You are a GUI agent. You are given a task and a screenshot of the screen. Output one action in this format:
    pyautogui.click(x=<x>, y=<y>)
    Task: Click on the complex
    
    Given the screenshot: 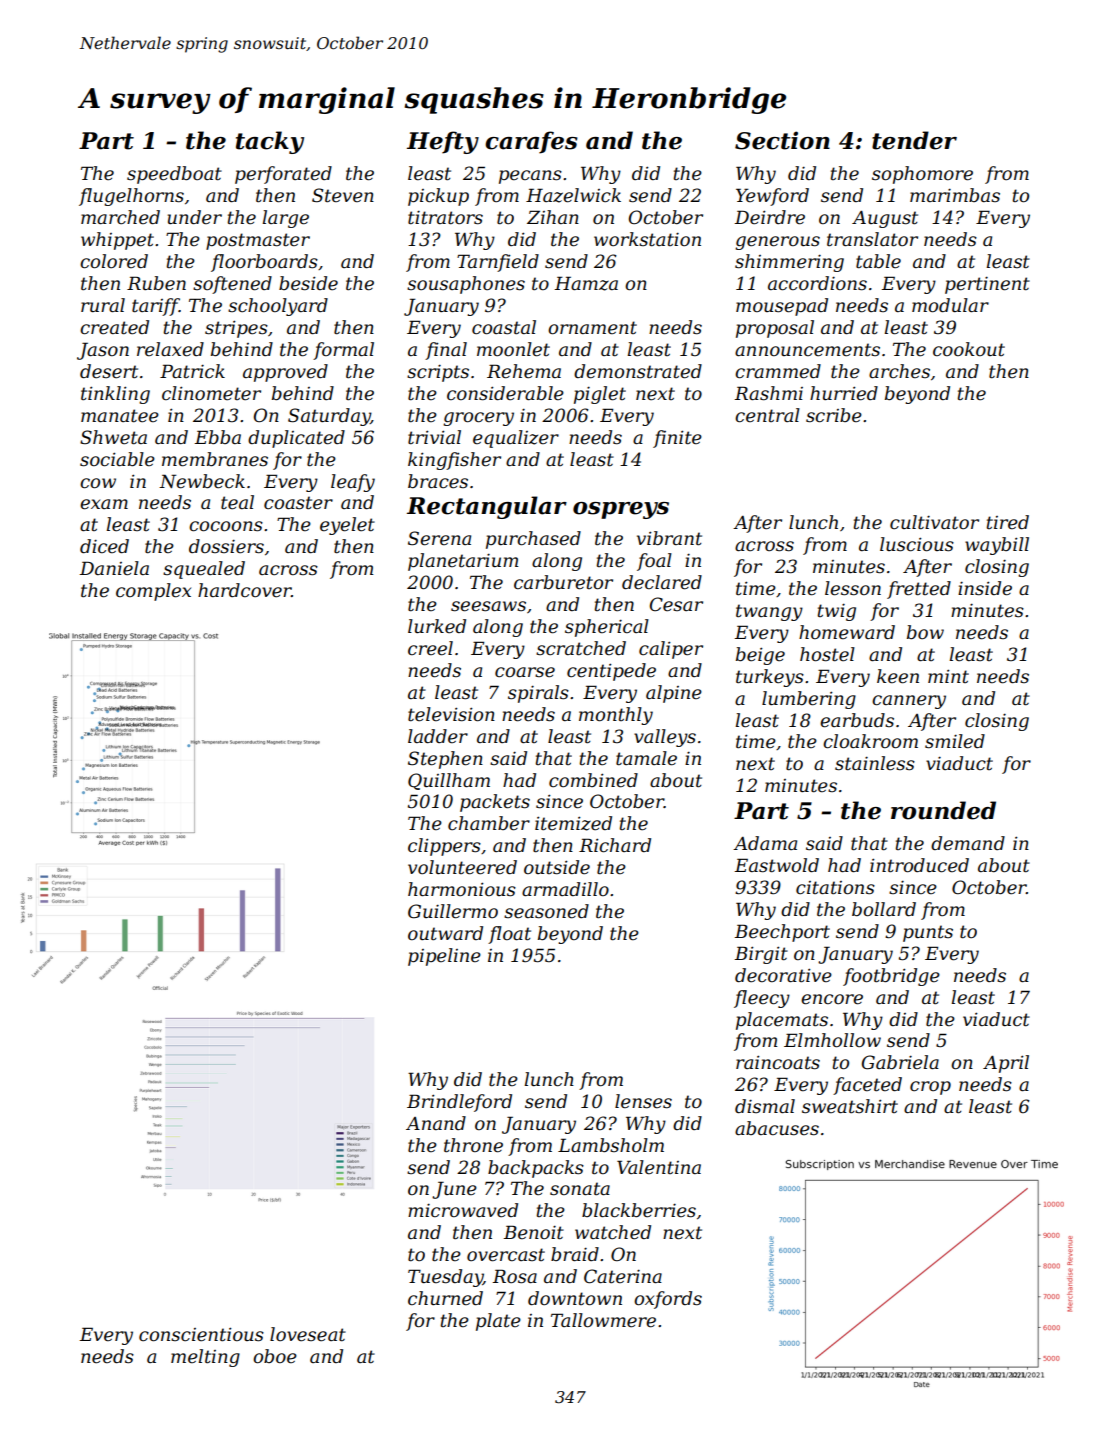 What is the action you would take?
    pyautogui.click(x=153, y=592)
